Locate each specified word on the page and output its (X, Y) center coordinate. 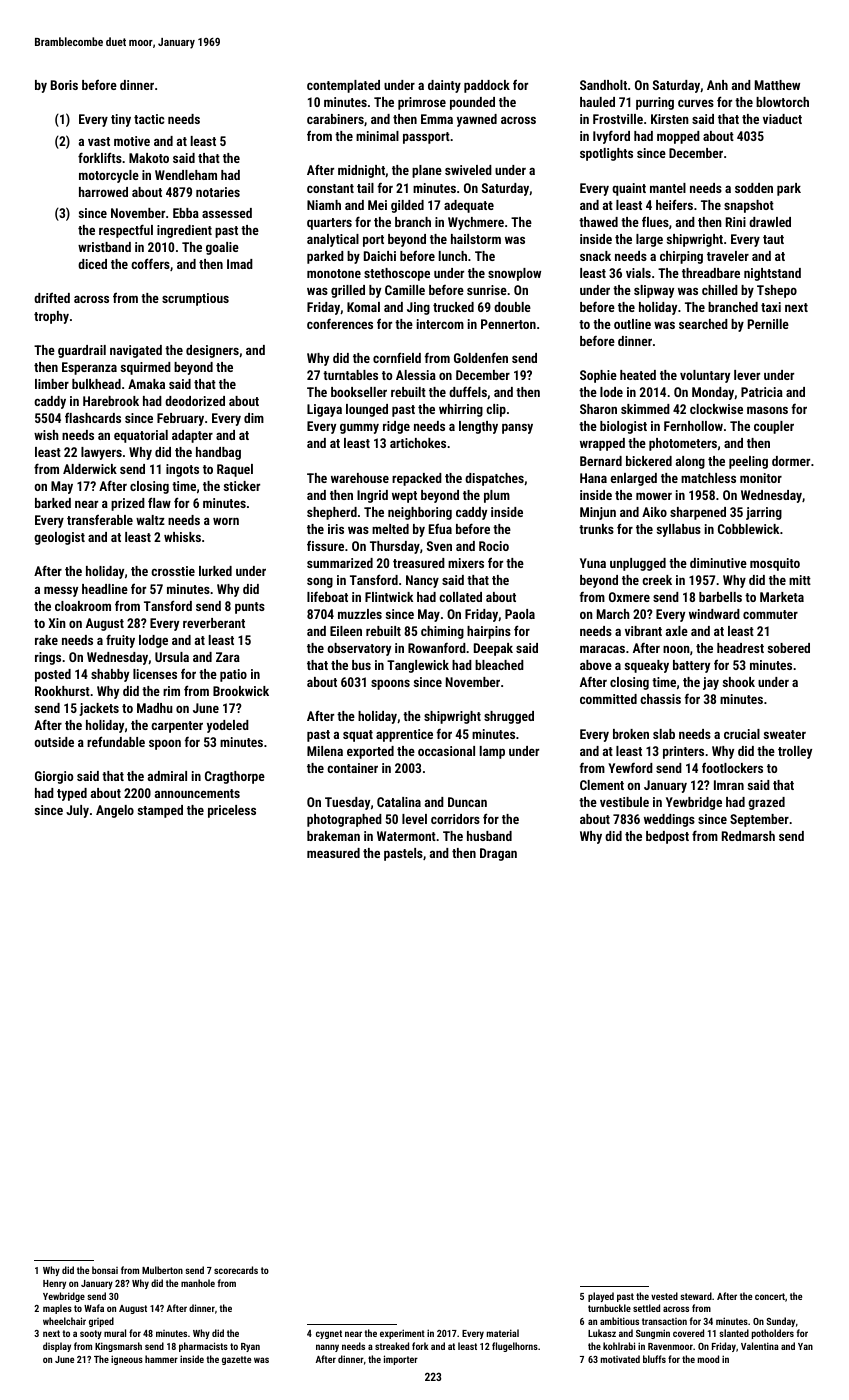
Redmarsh (748, 836)
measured (333, 853)
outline (632, 324)
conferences (340, 324)
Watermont (406, 836)
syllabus (679, 530)
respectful (126, 231)
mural (115, 1333)
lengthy (478, 427)
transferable (100, 519)
